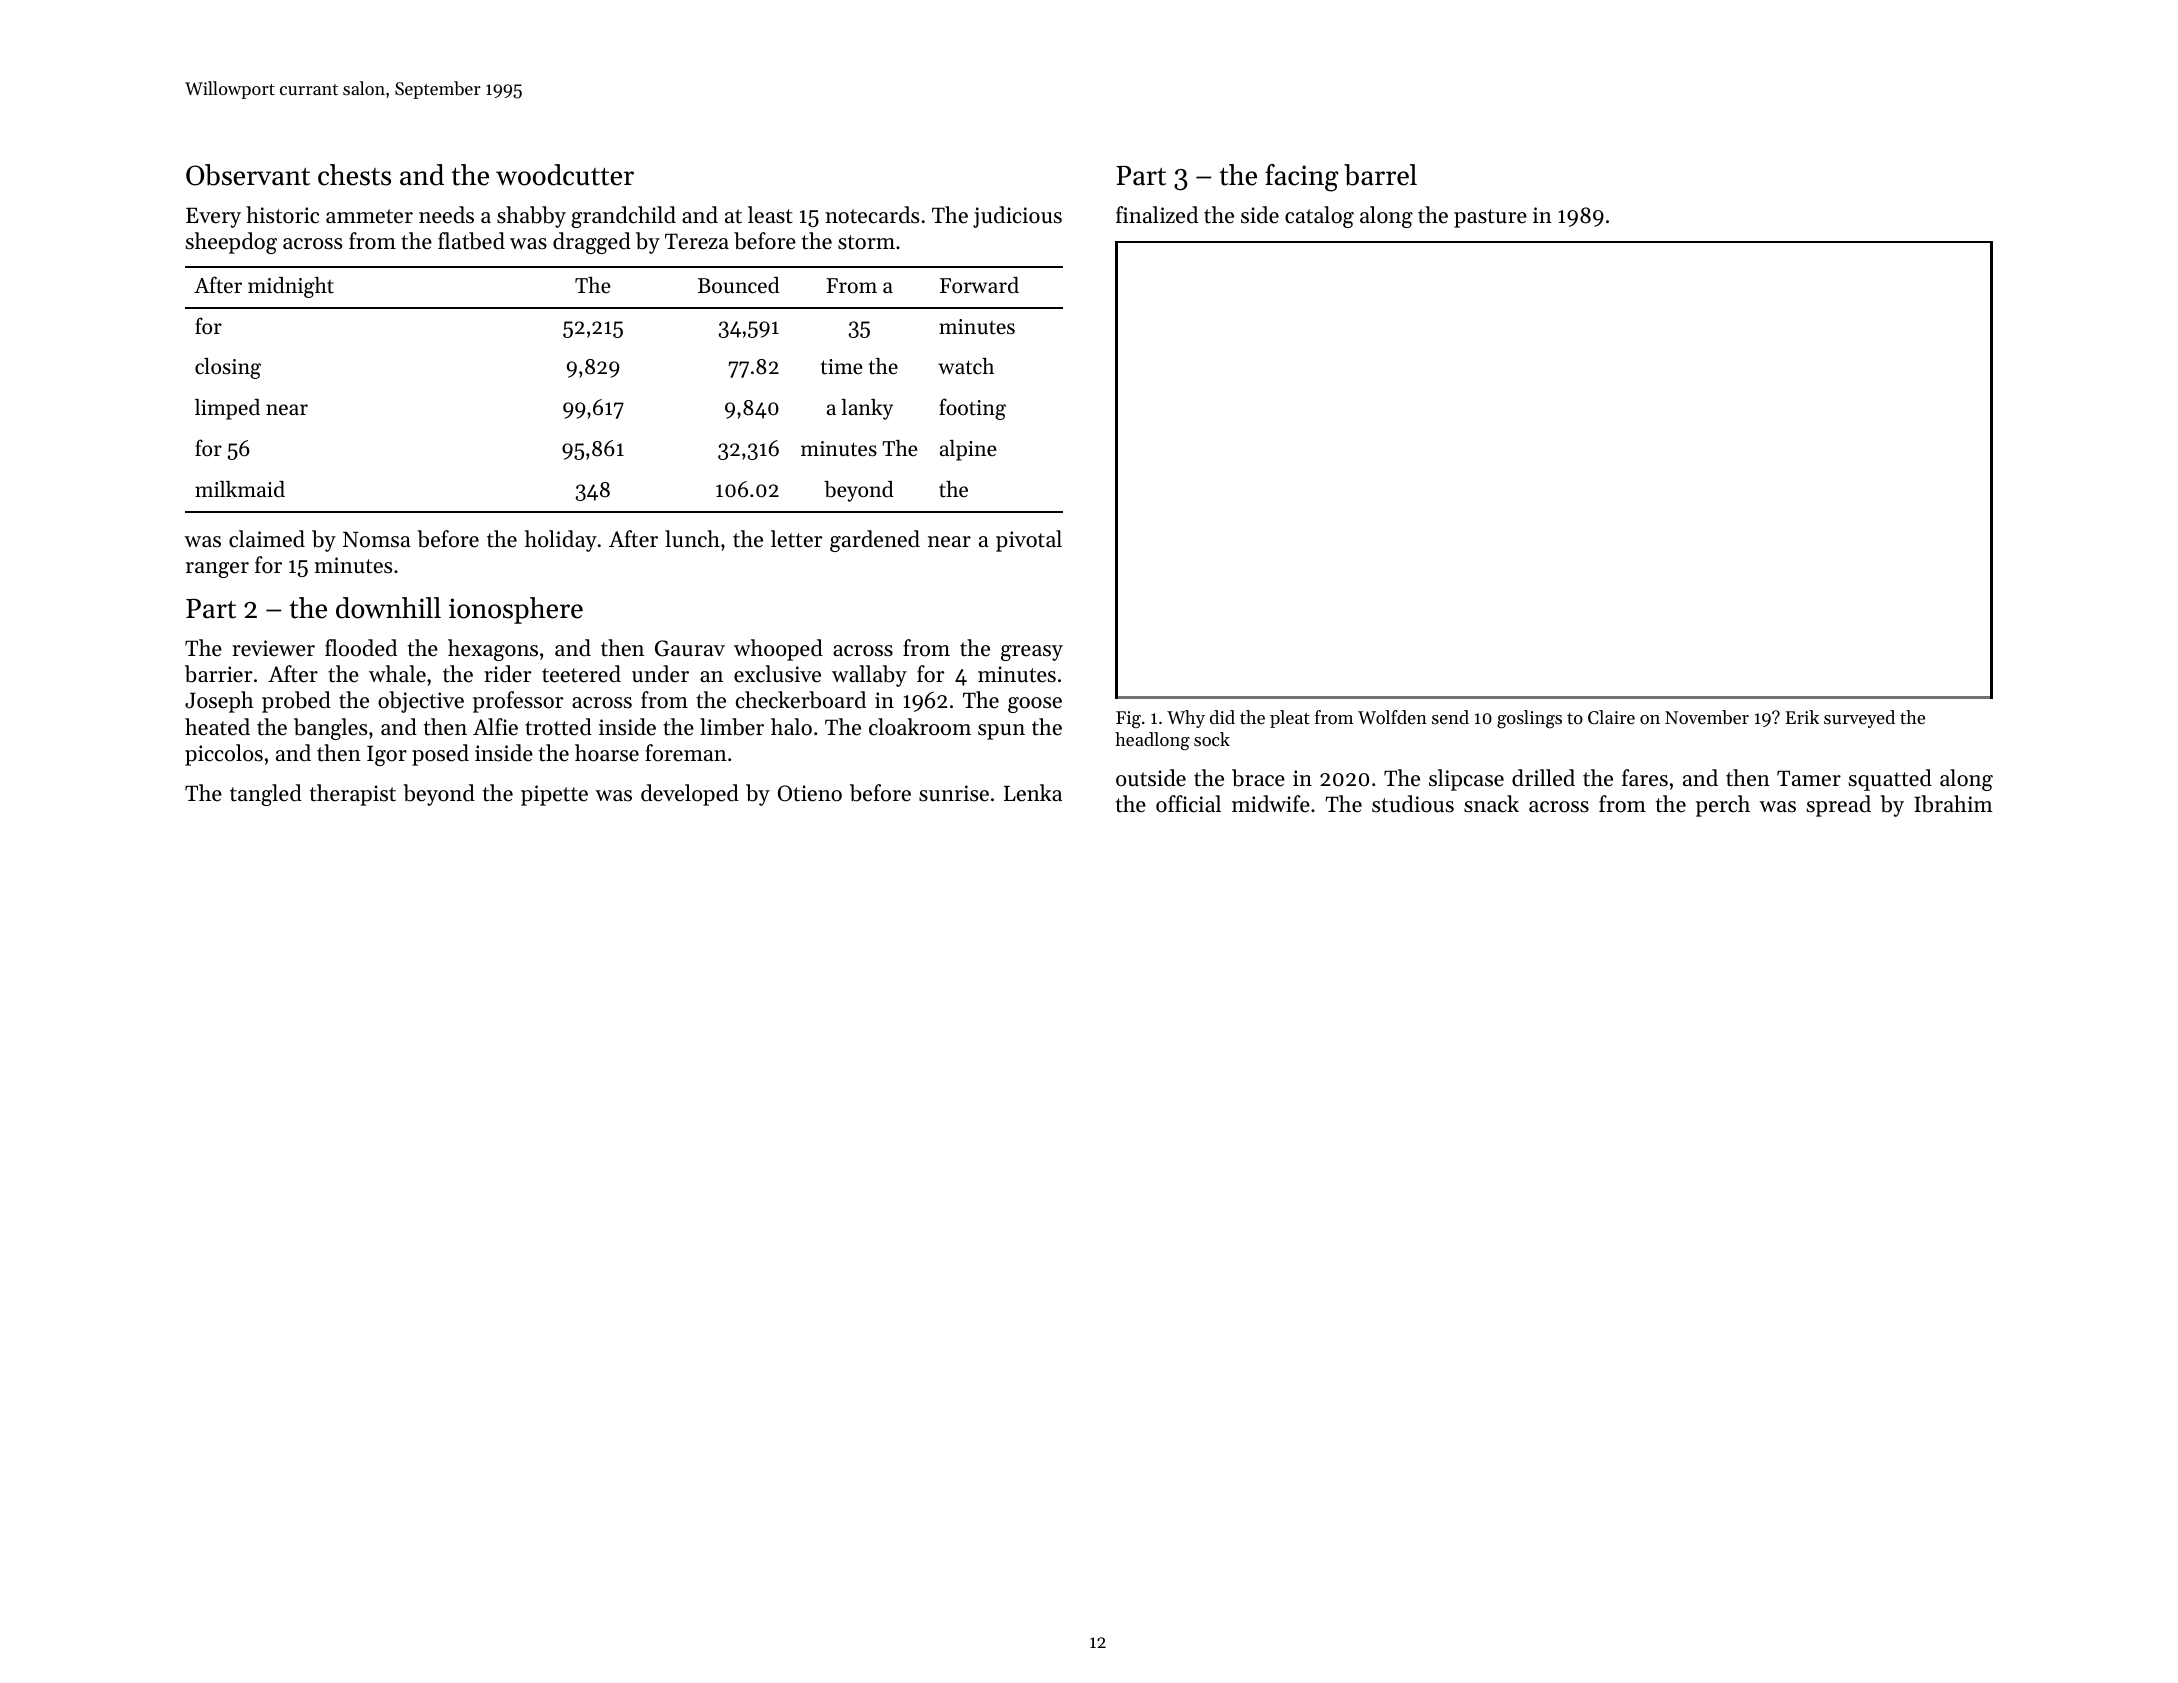 The image size is (2178, 1683). What do you see at coordinates (872, 215) in the screenshot?
I see `notecards` at bounding box center [872, 215].
